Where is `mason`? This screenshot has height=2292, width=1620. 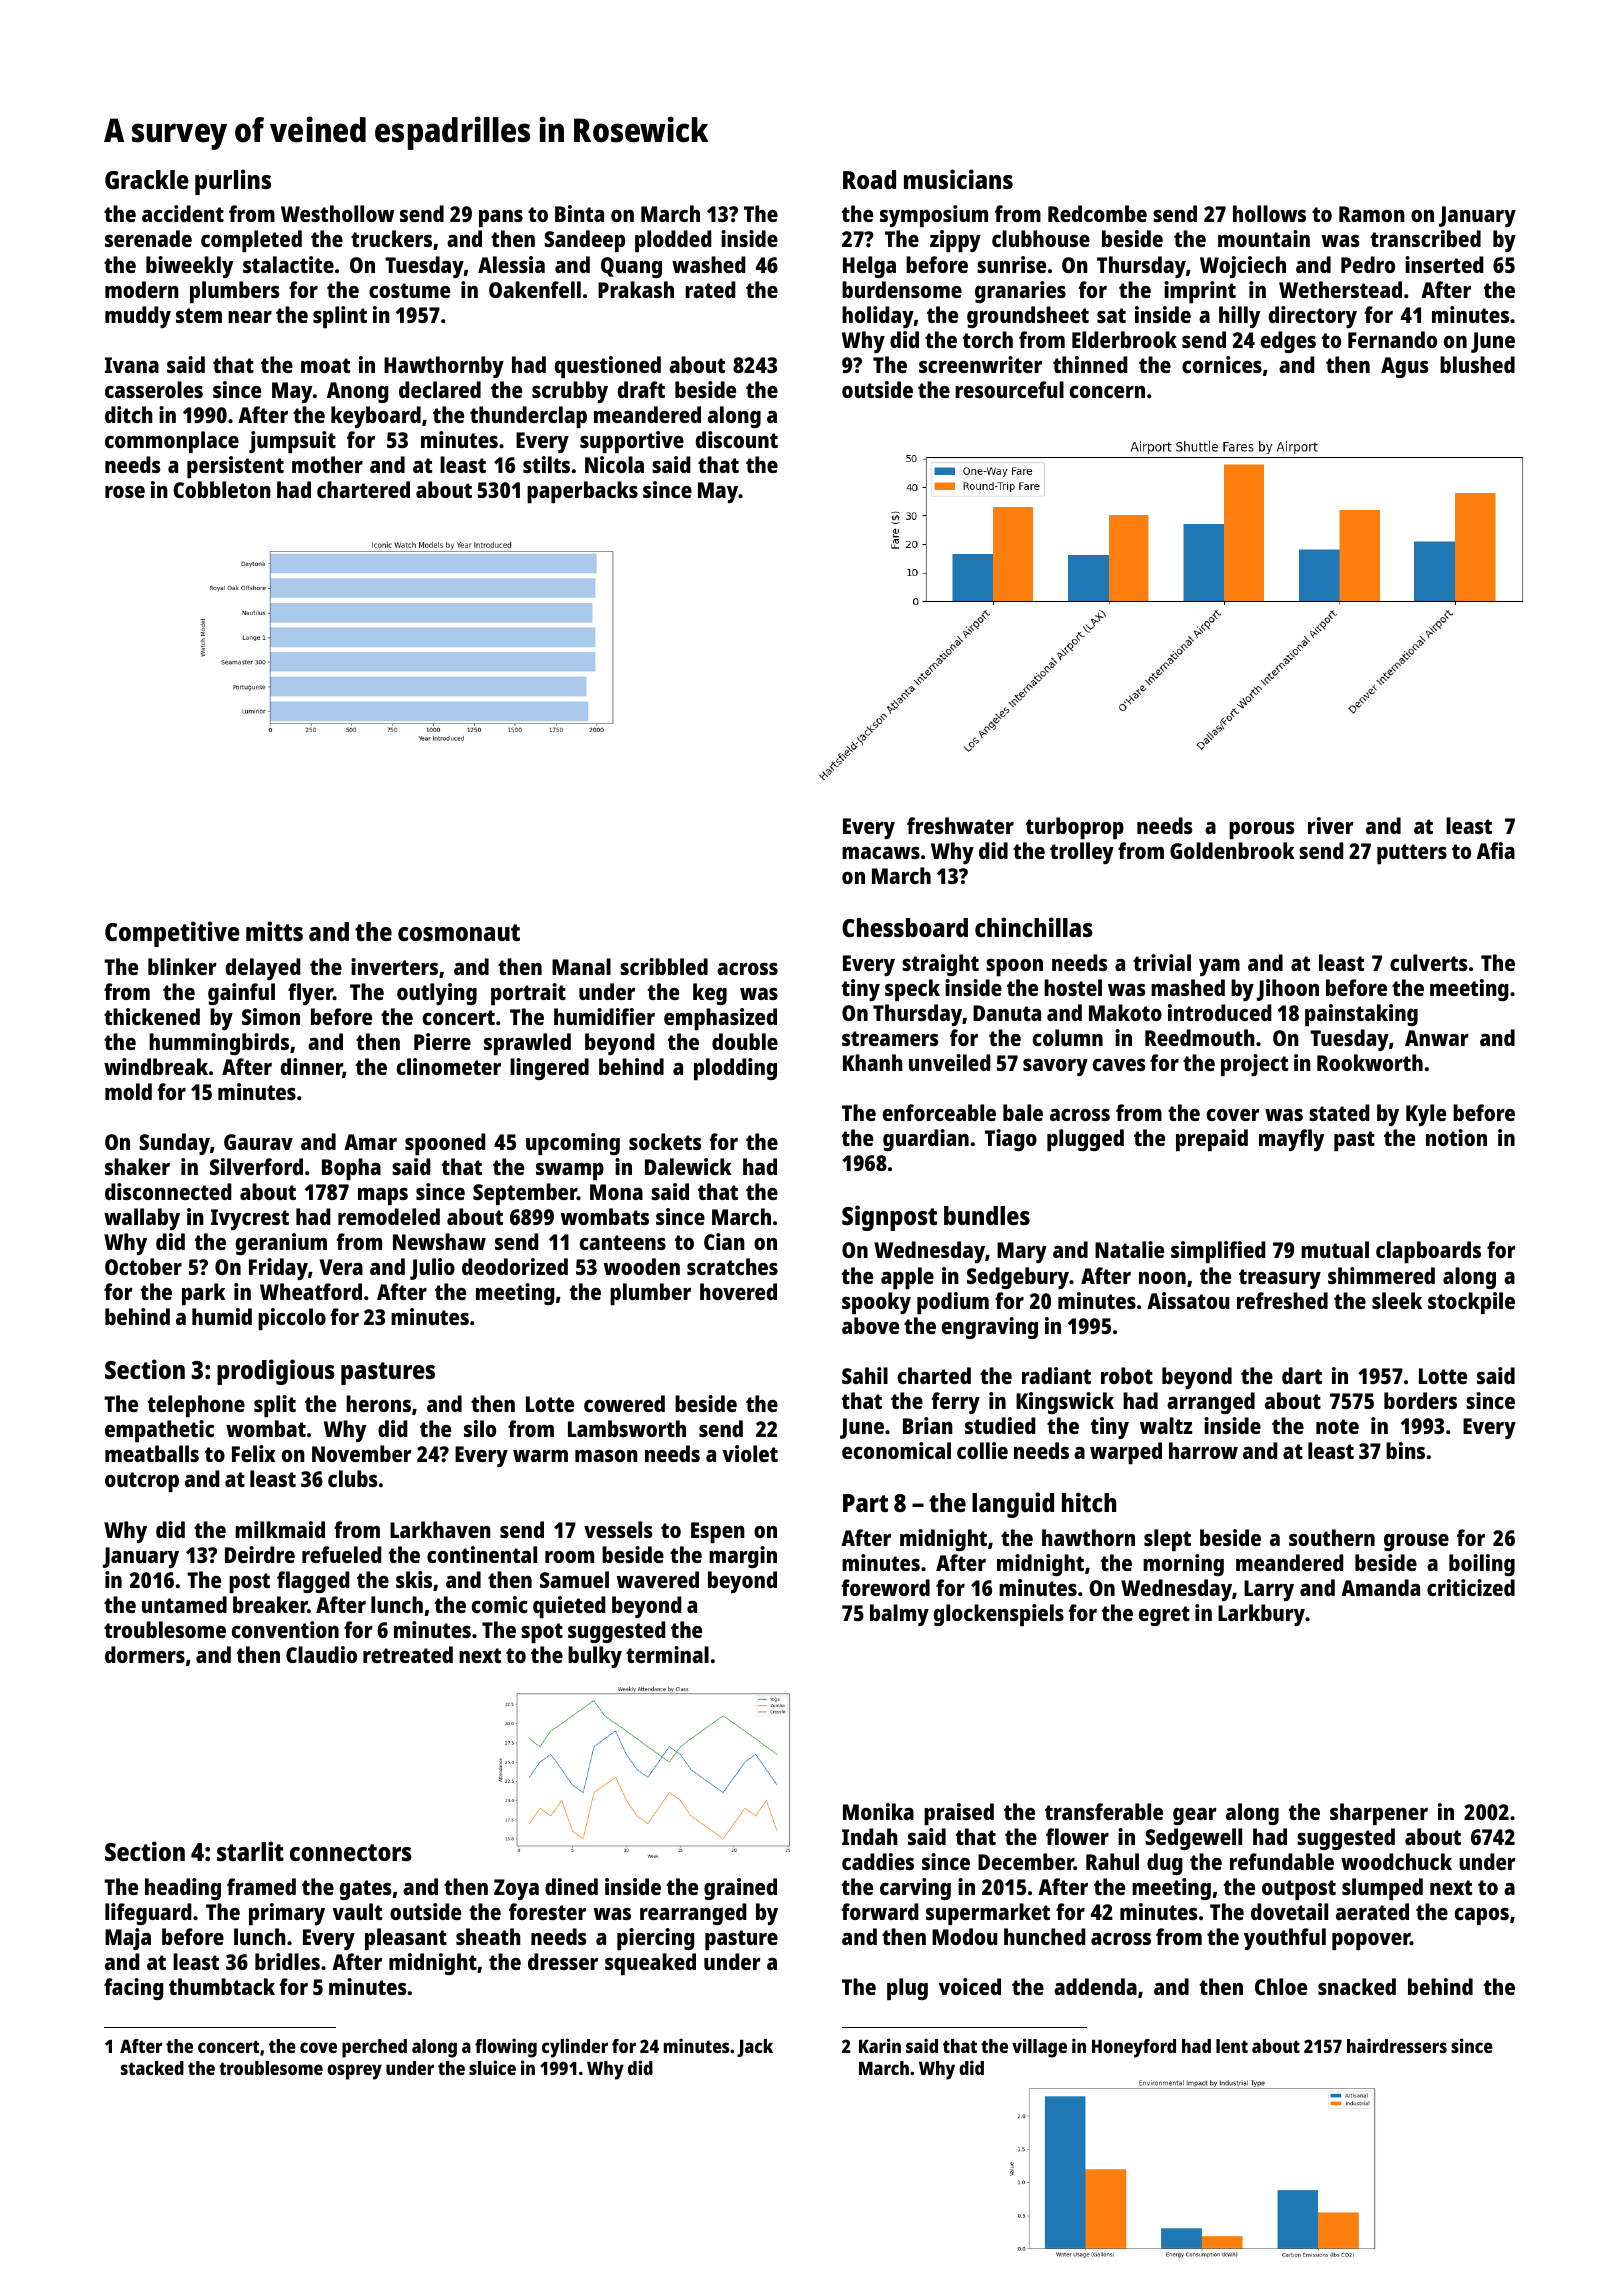
mason is located at coordinates (606, 1456).
